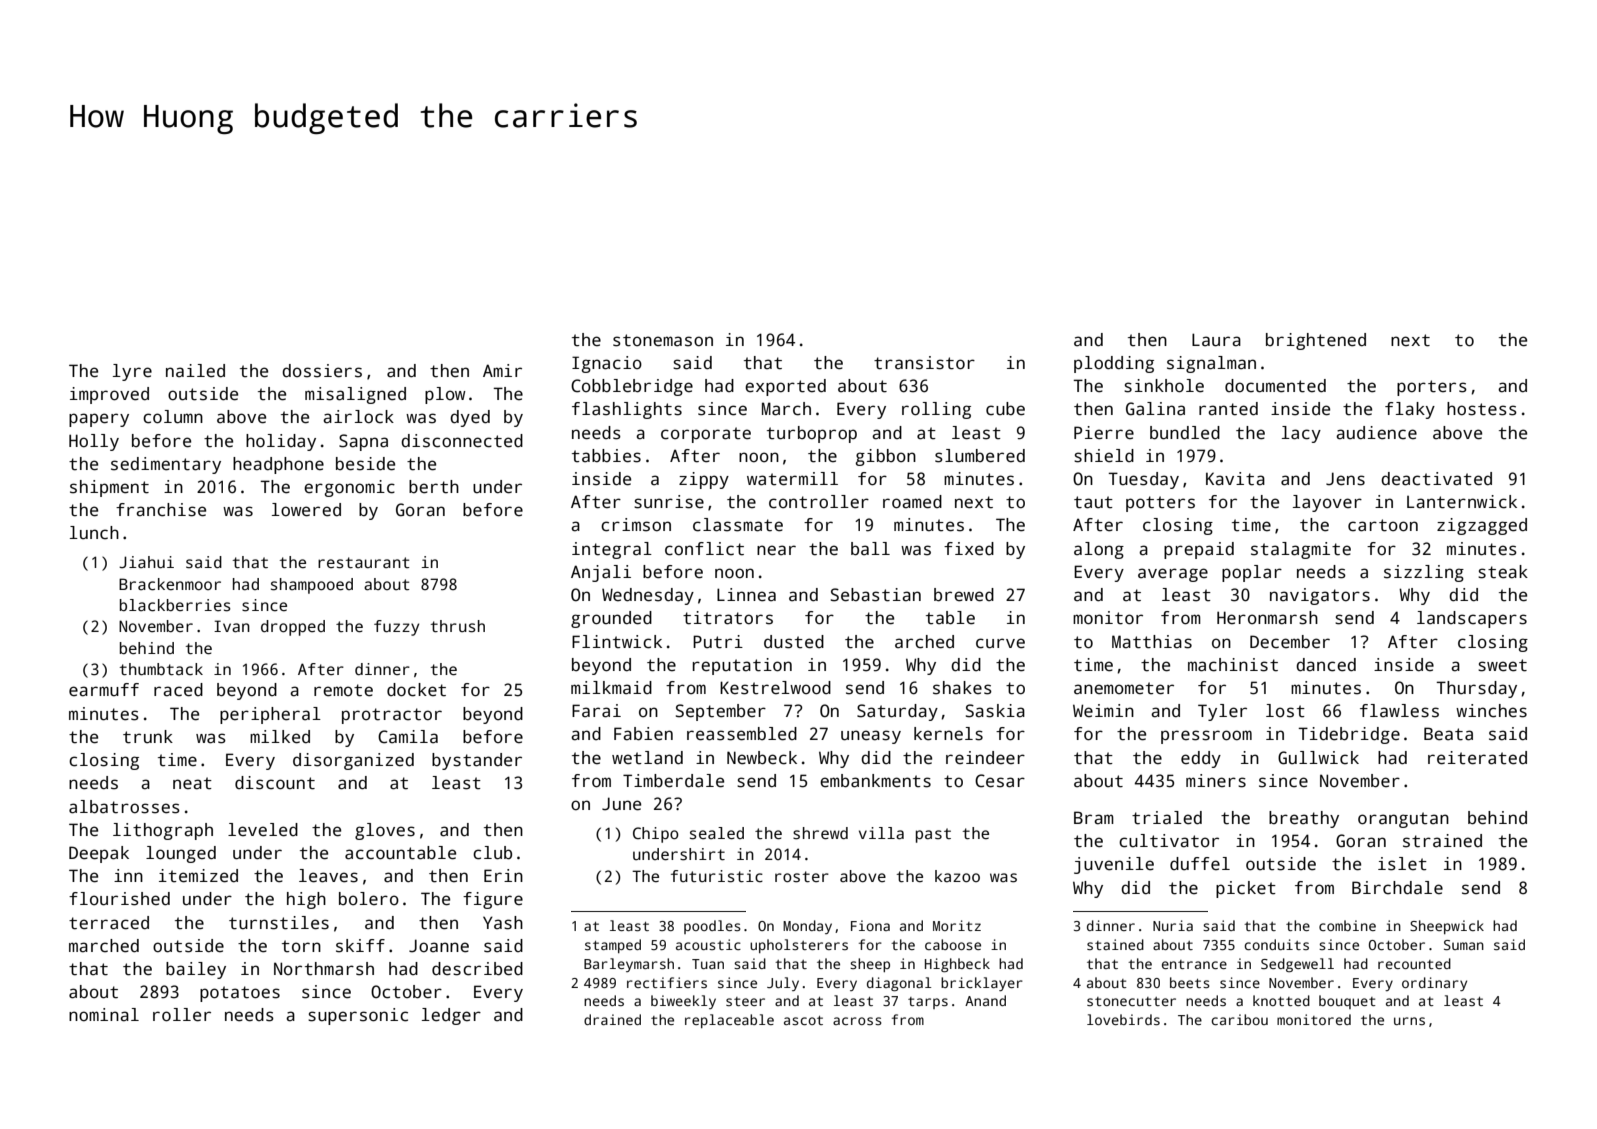  I want to click on gloves, so click(385, 831).
